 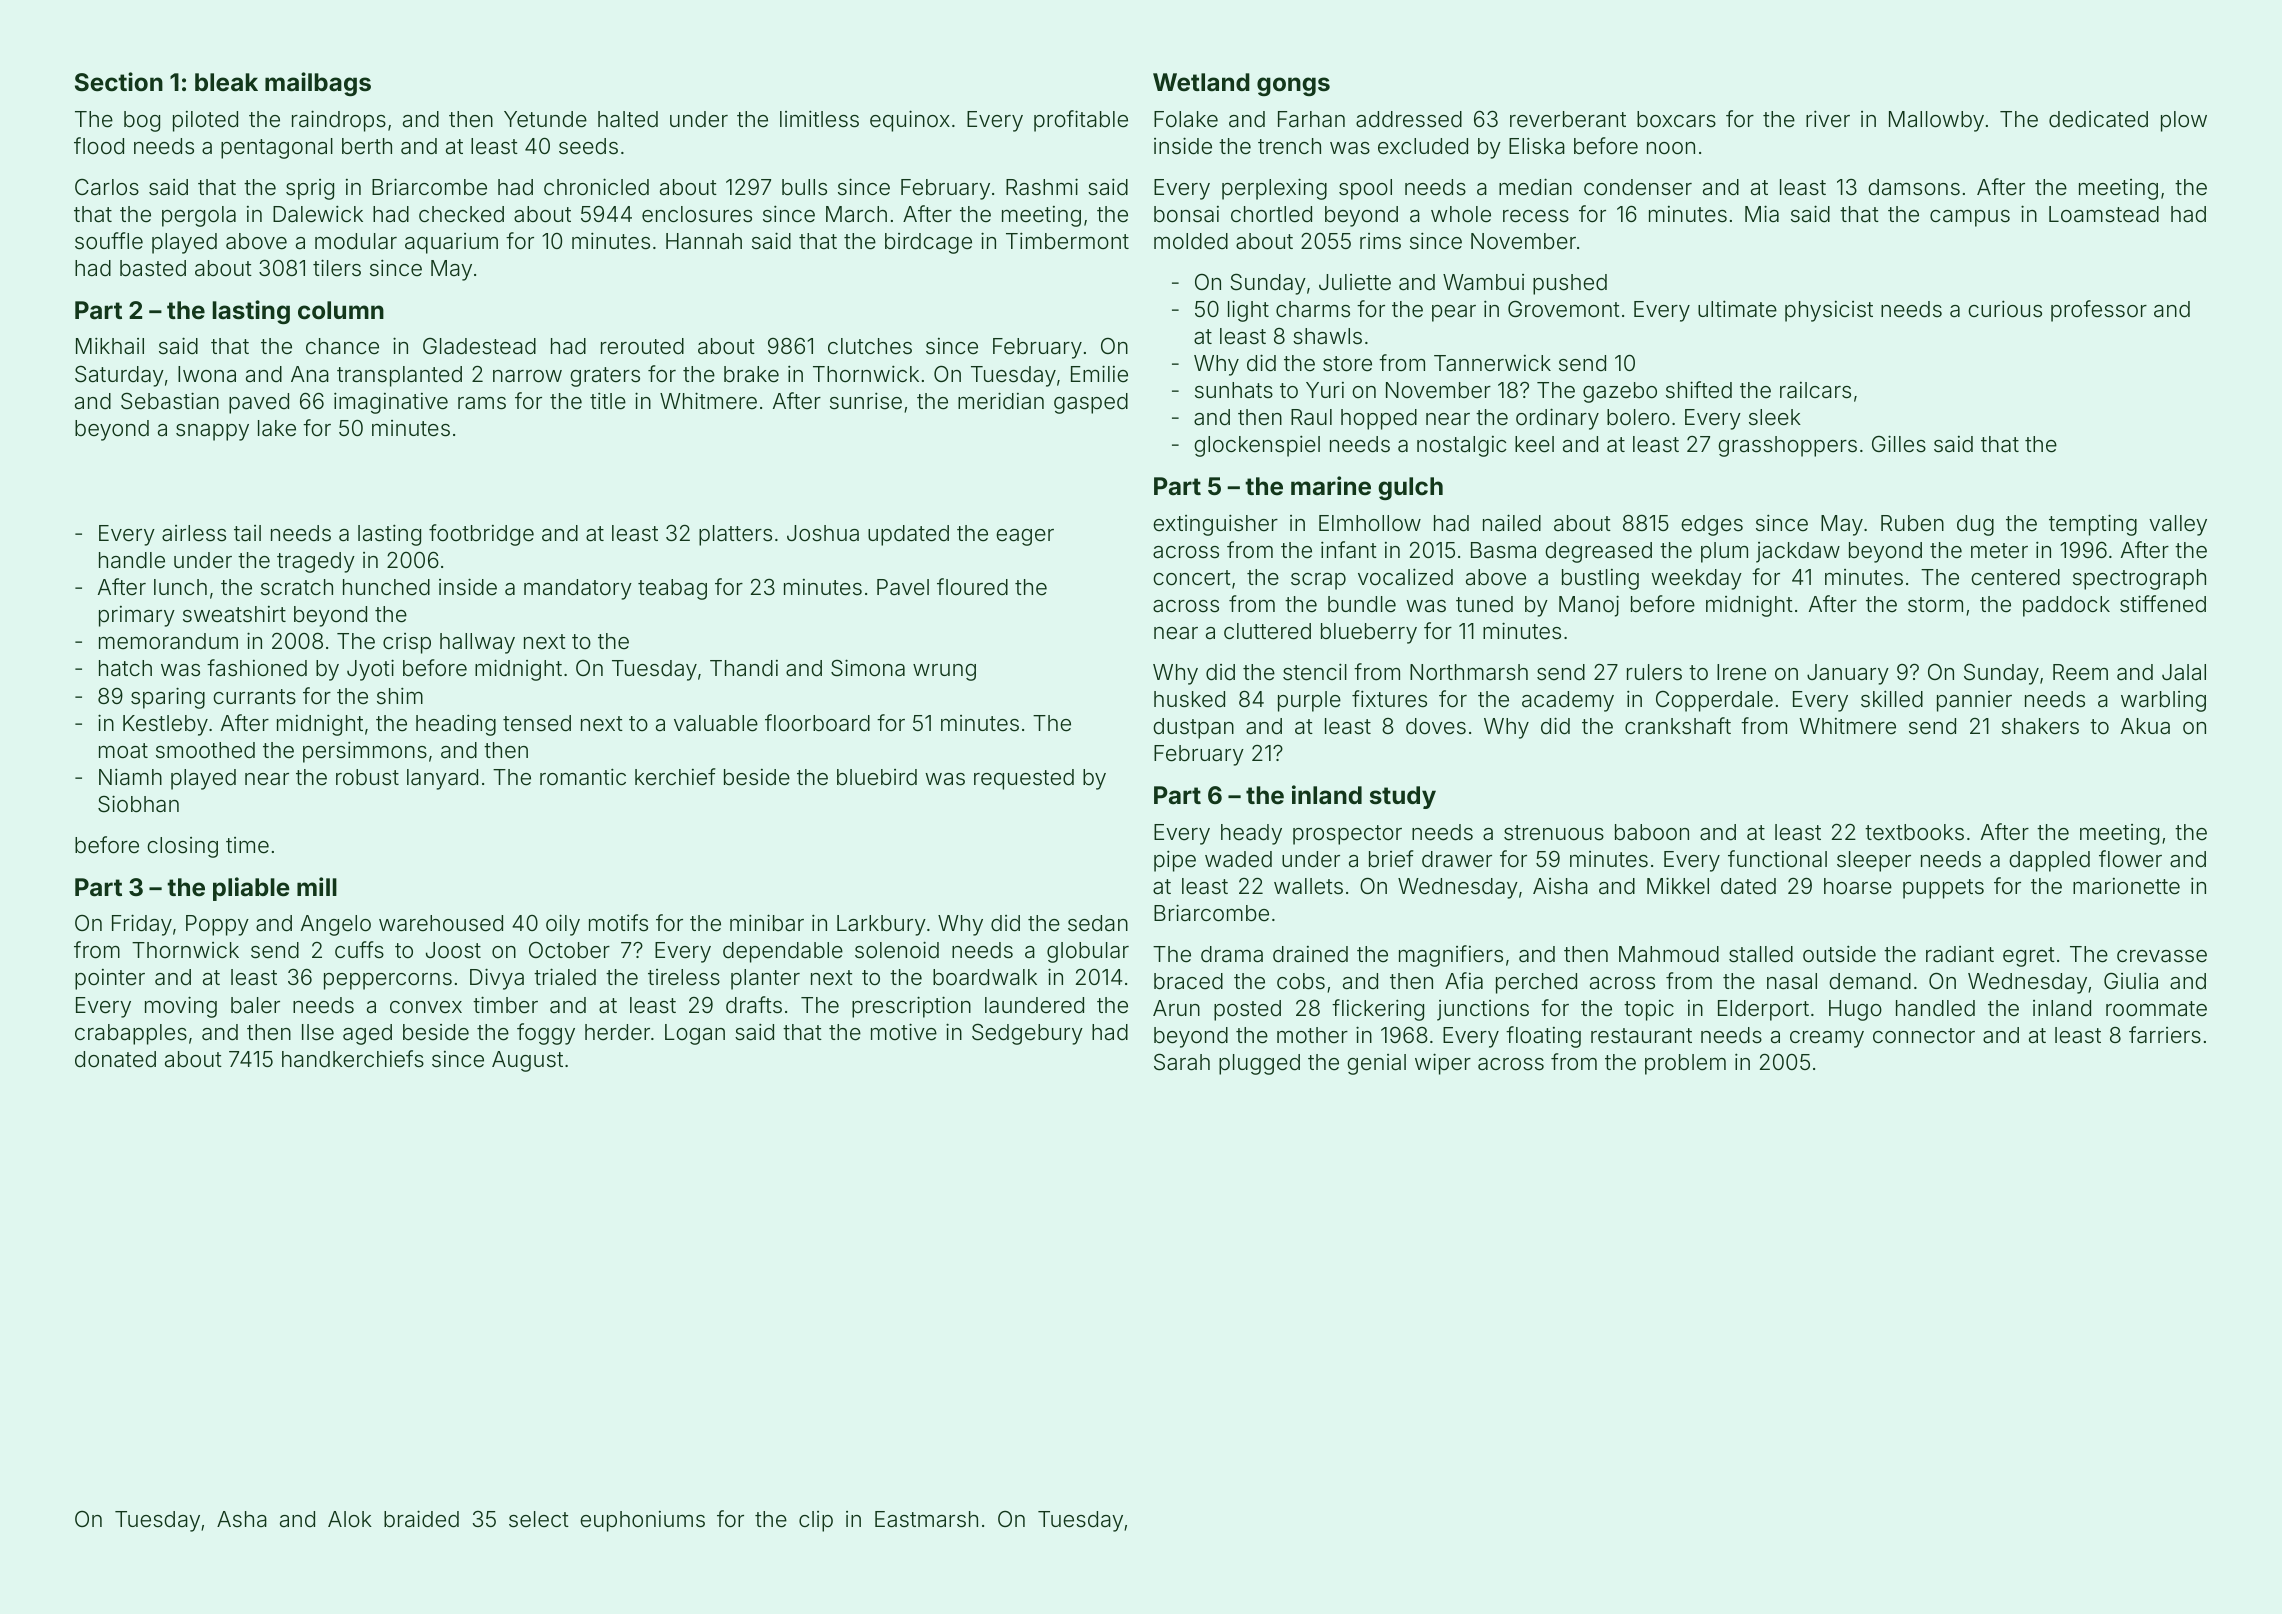 What do you see at coordinates (115, 1059) in the screenshot?
I see `donated` at bounding box center [115, 1059].
